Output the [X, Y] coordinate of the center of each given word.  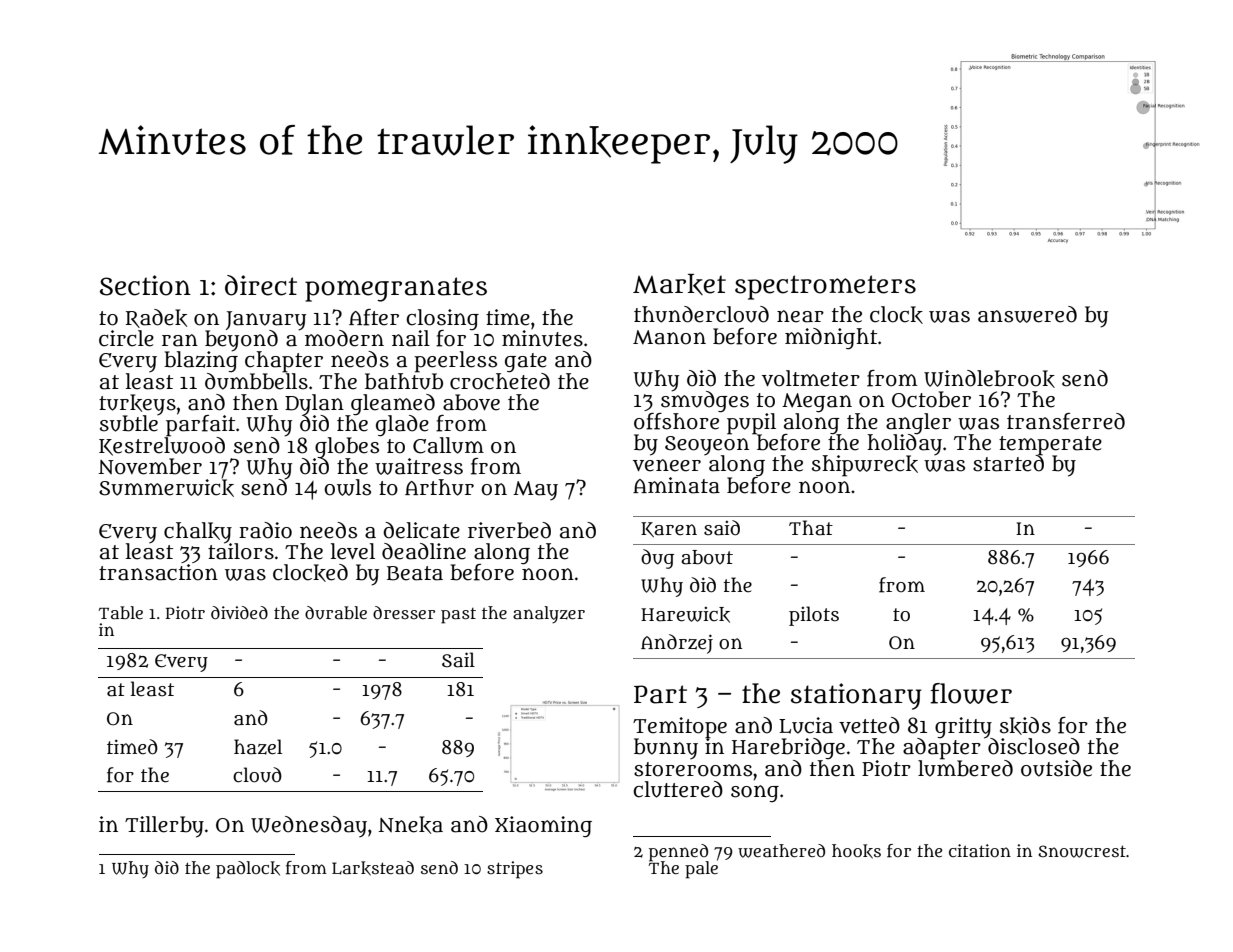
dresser [404, 612]
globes [347, 447]
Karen [669, 529]
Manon [669, 337]
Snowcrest [1082, 851]
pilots [814, 616]
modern [344, 338]
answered [1027, 314]
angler [918, 423]
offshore [676, 421]
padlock [248, 870]
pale [701, 870]
